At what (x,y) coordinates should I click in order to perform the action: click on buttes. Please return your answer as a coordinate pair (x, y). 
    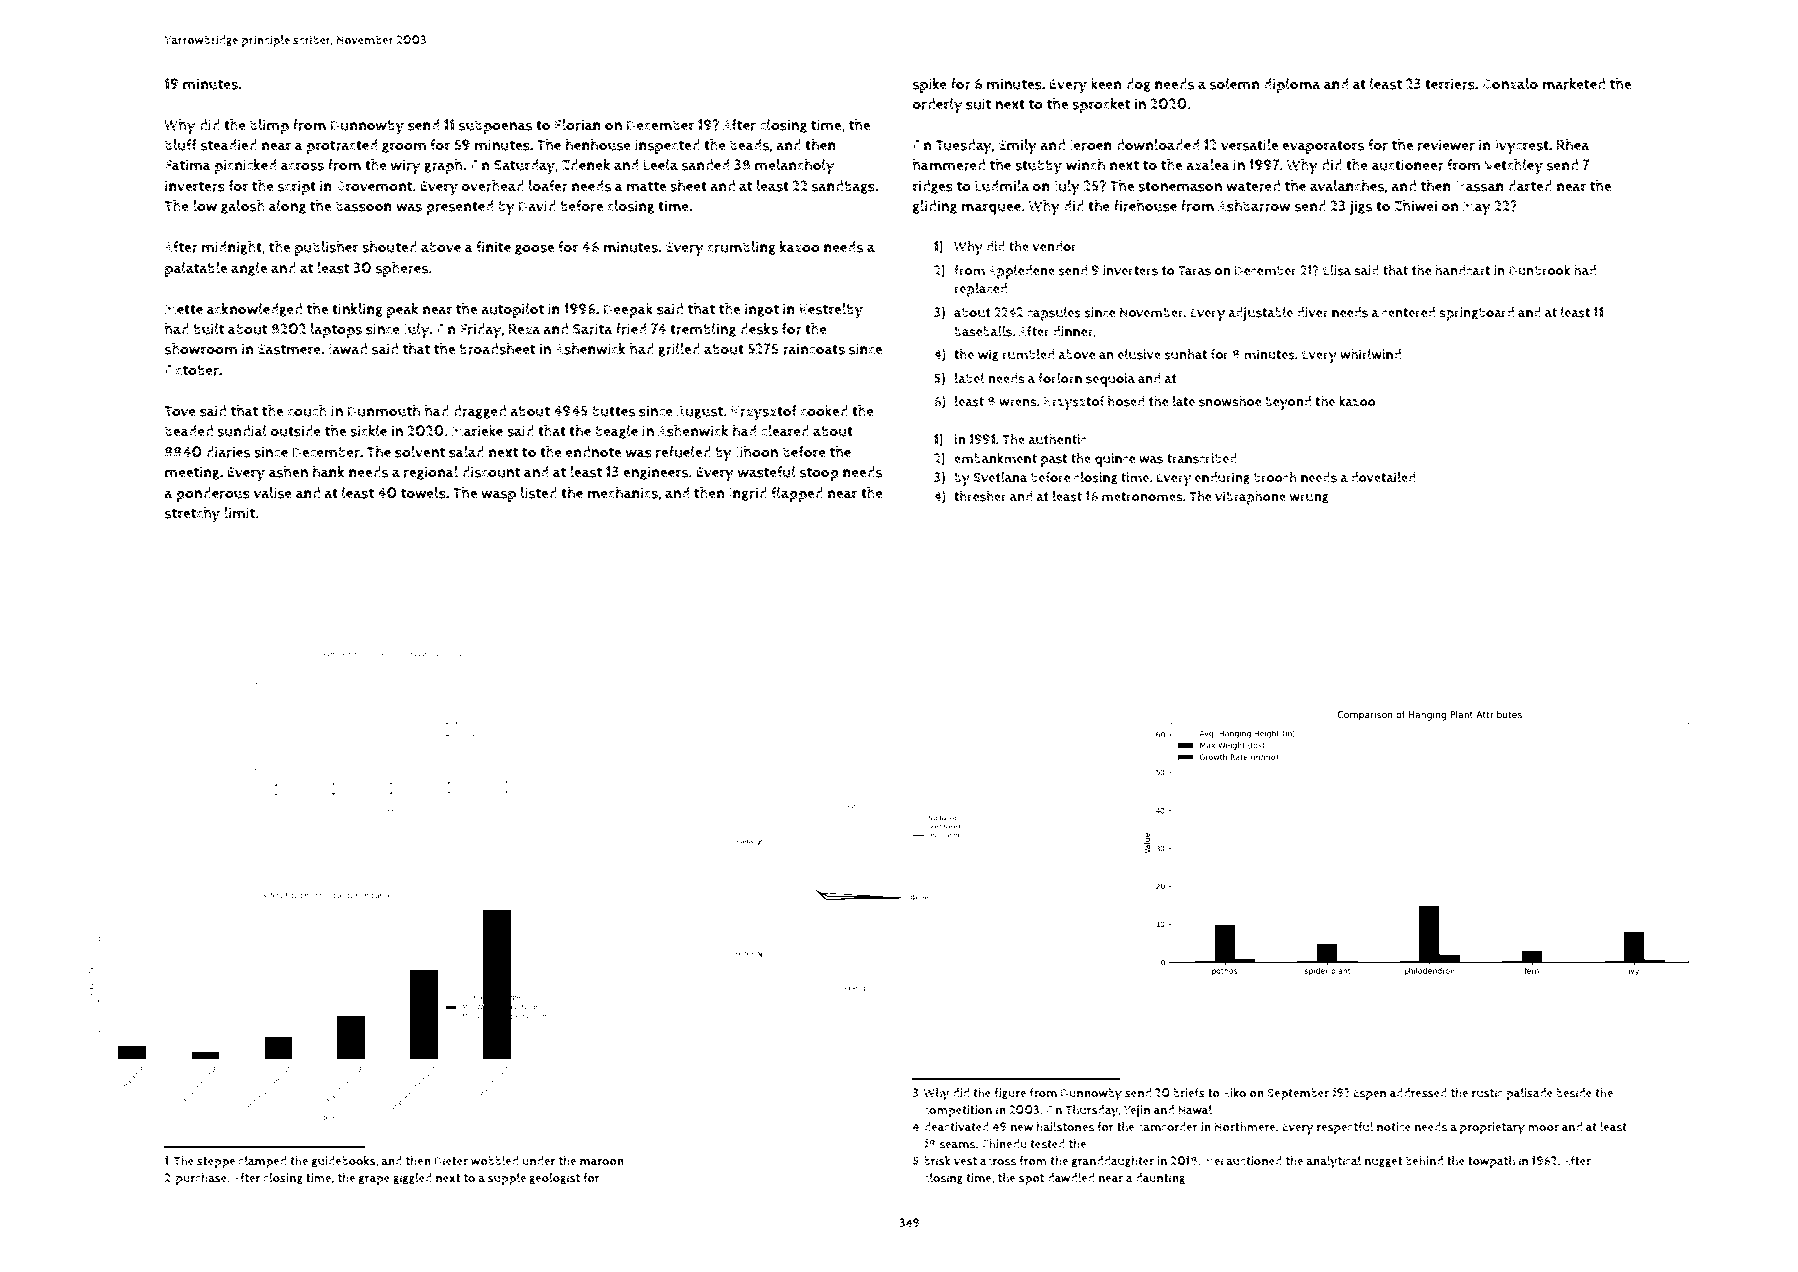
    Looking at the image, I should click on (613, 411).
